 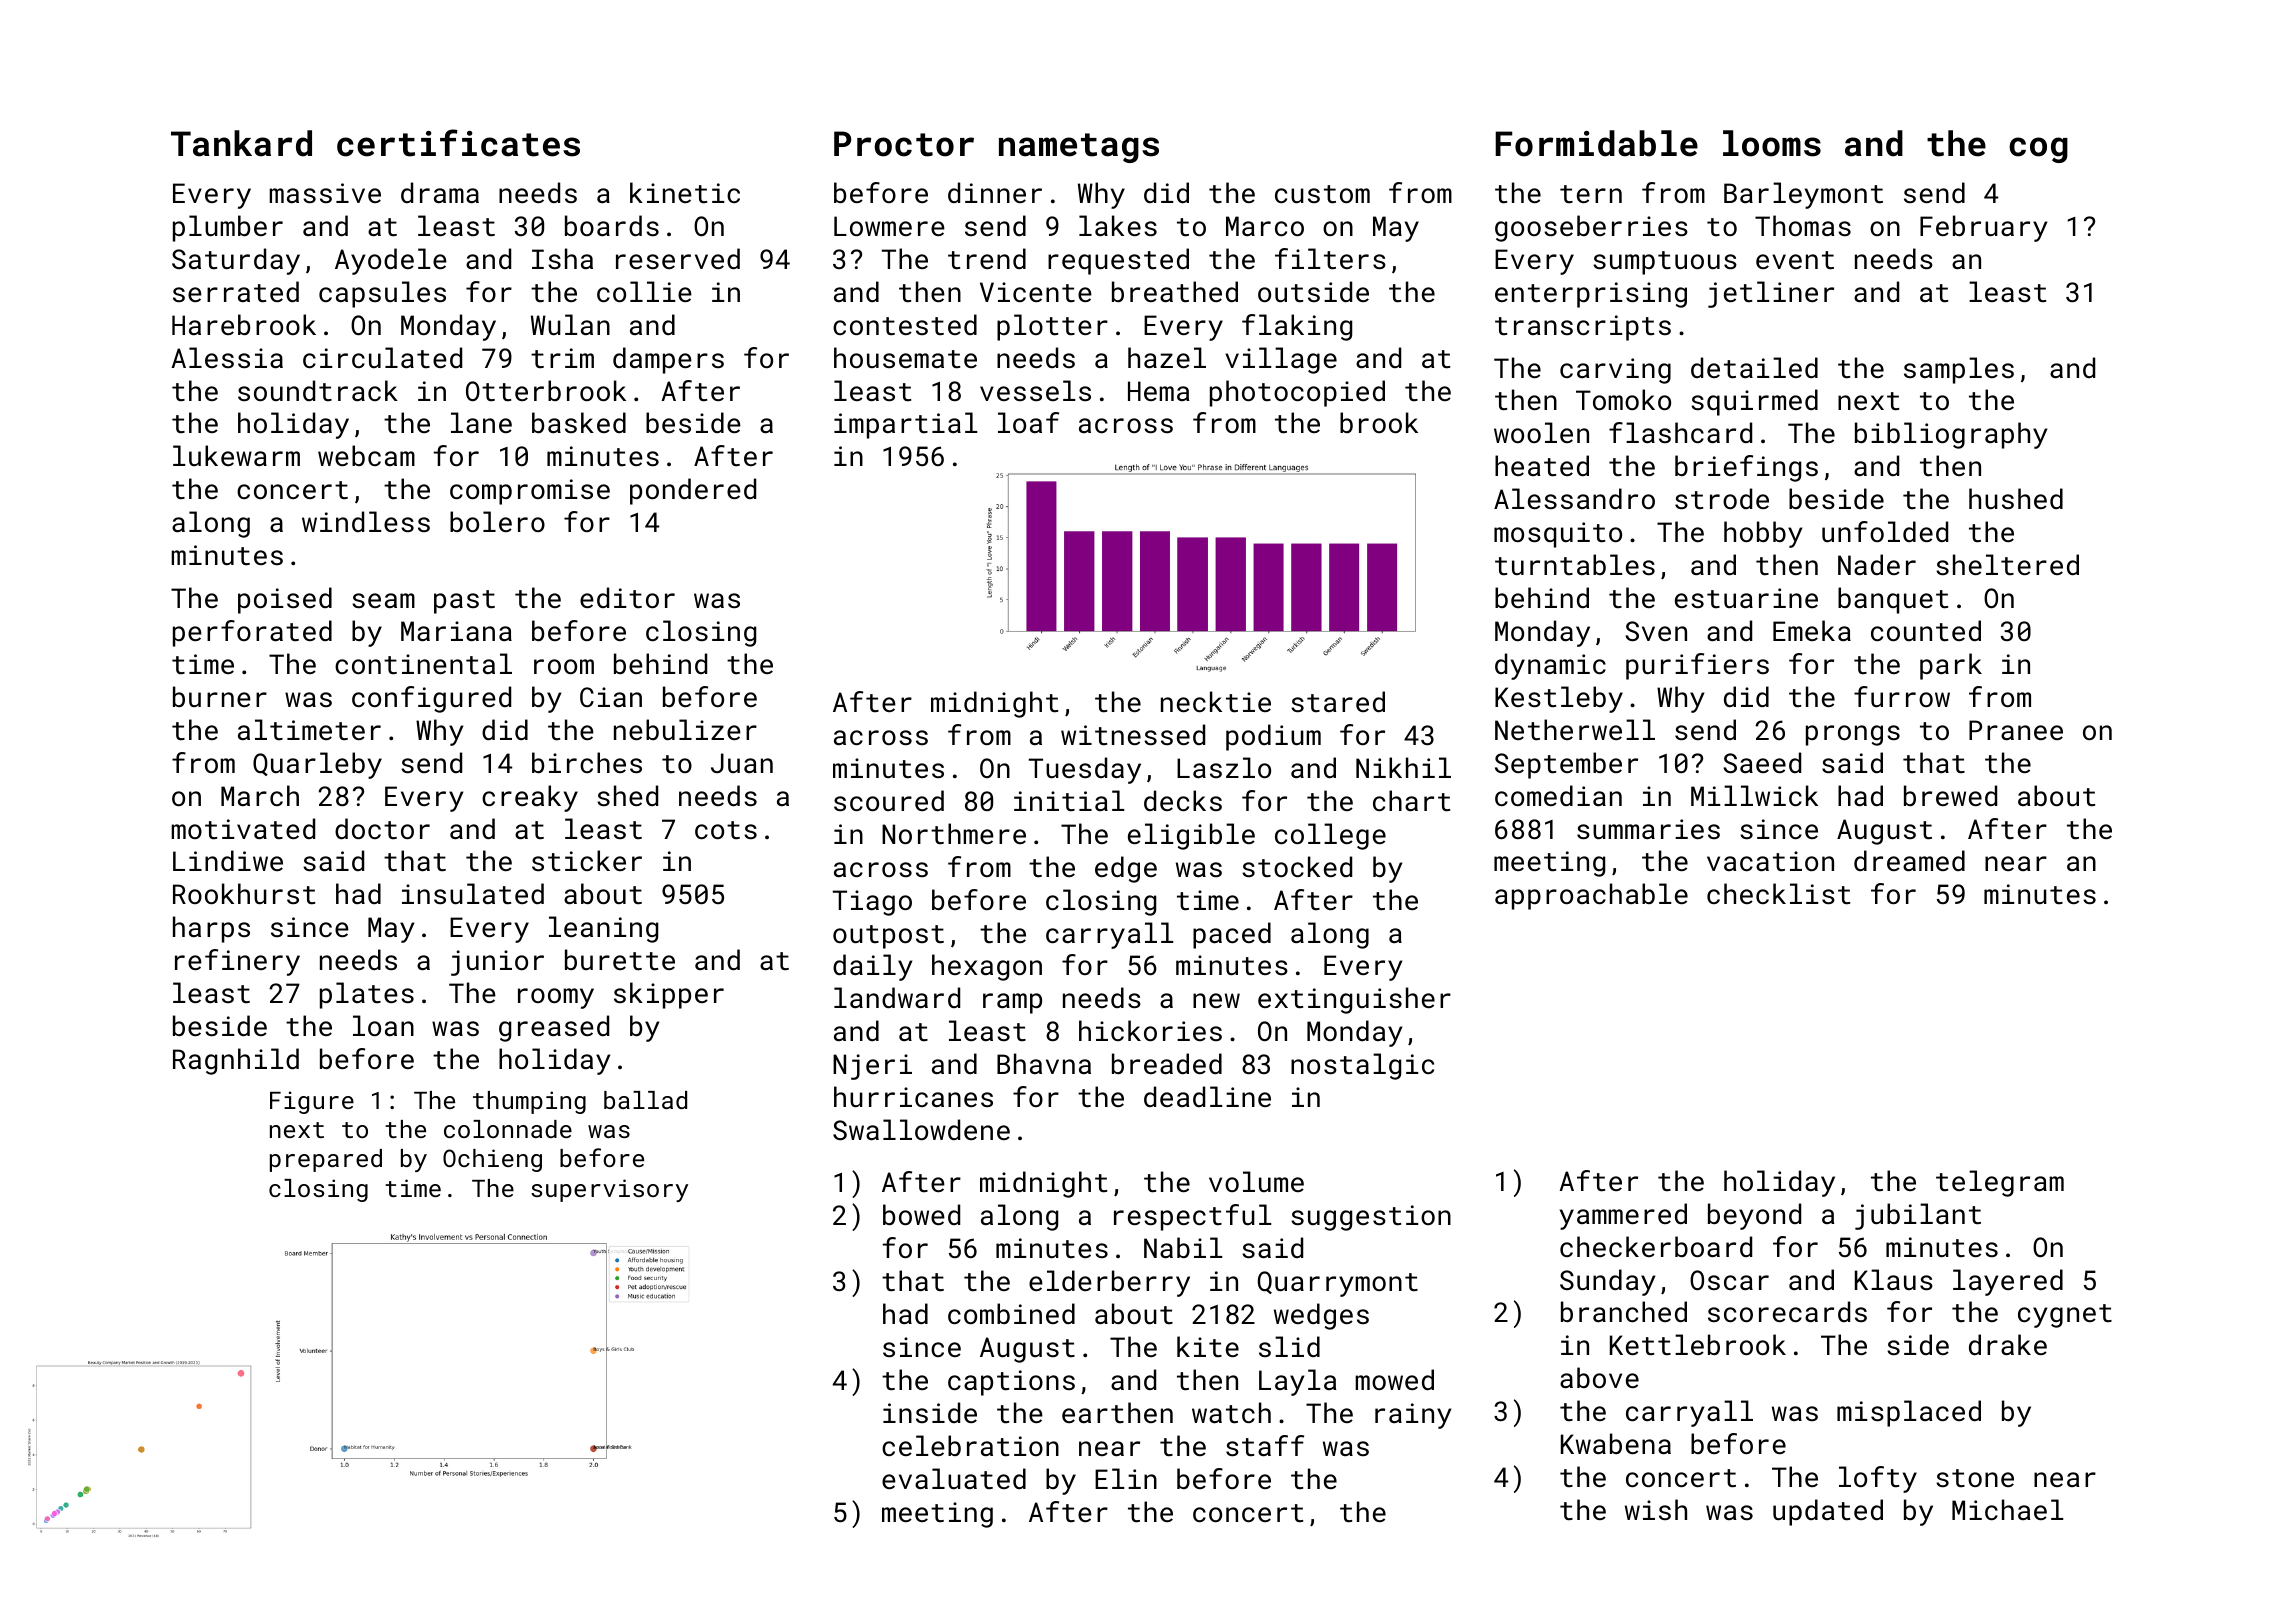 What do you see at coordinates (1596, 143) in the page?
I see `Formidable` at bounding box center [1596, 143].
